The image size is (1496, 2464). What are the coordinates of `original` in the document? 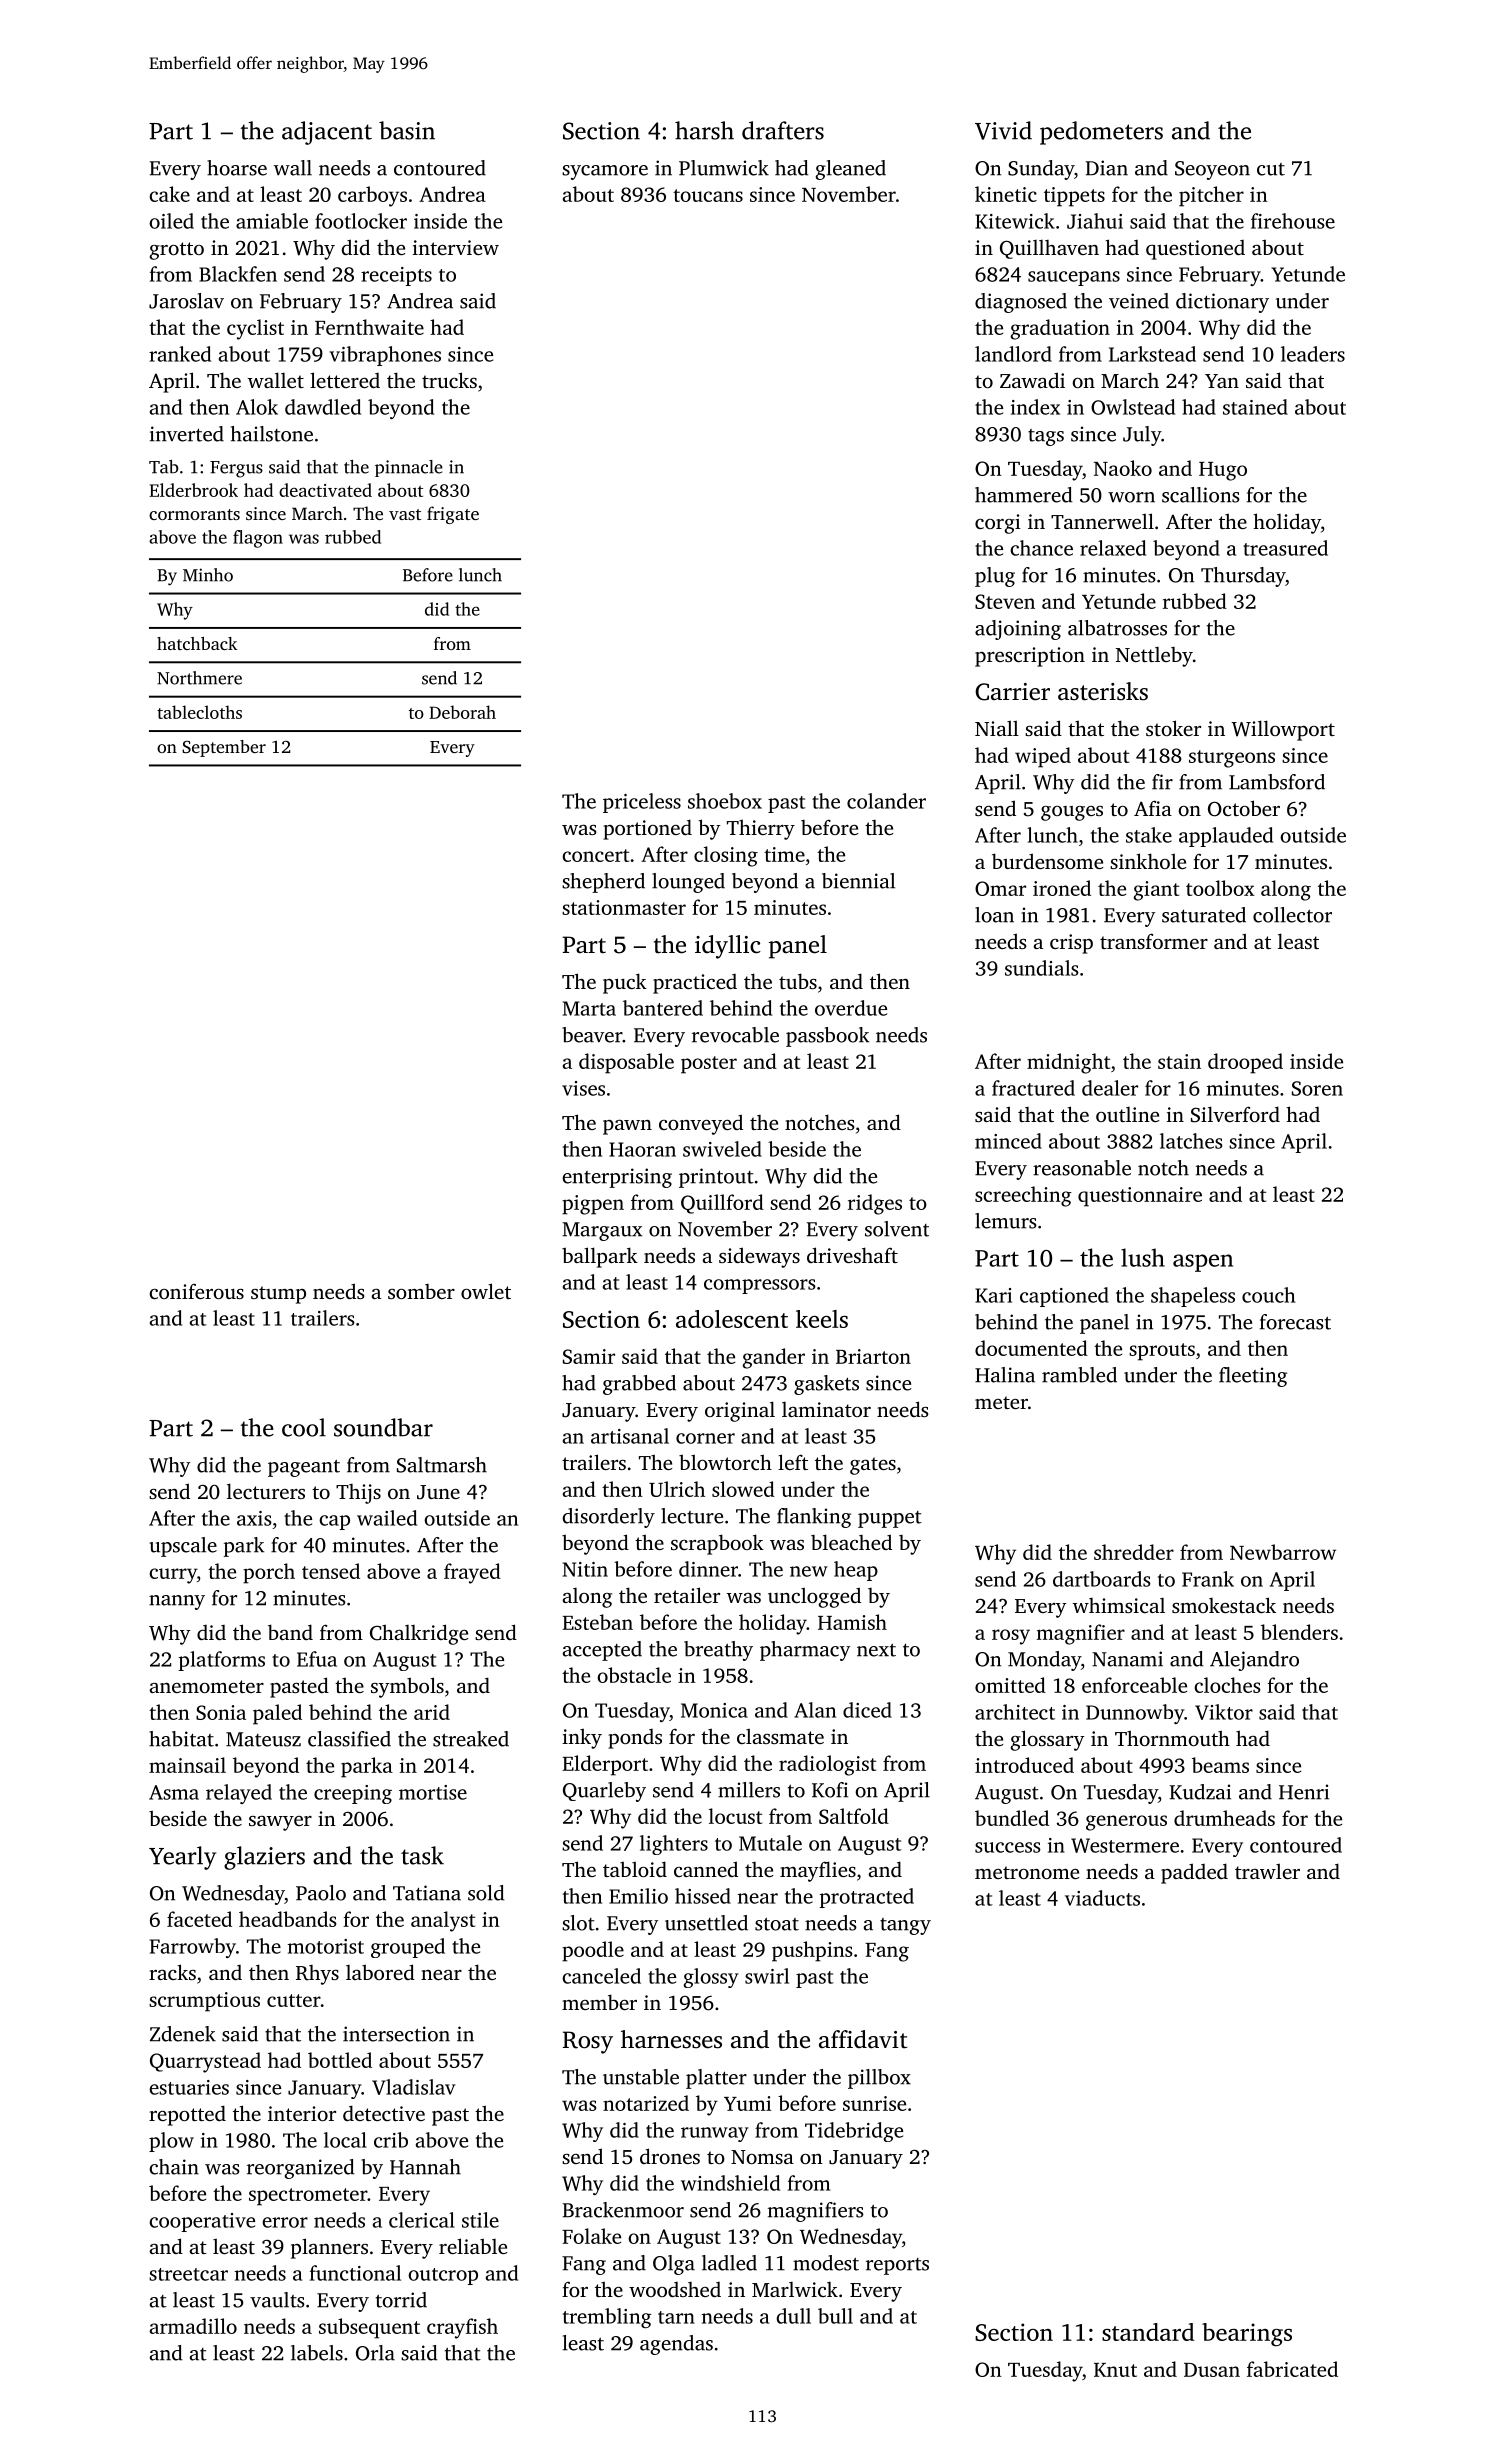 It's located at (740, 1411).
